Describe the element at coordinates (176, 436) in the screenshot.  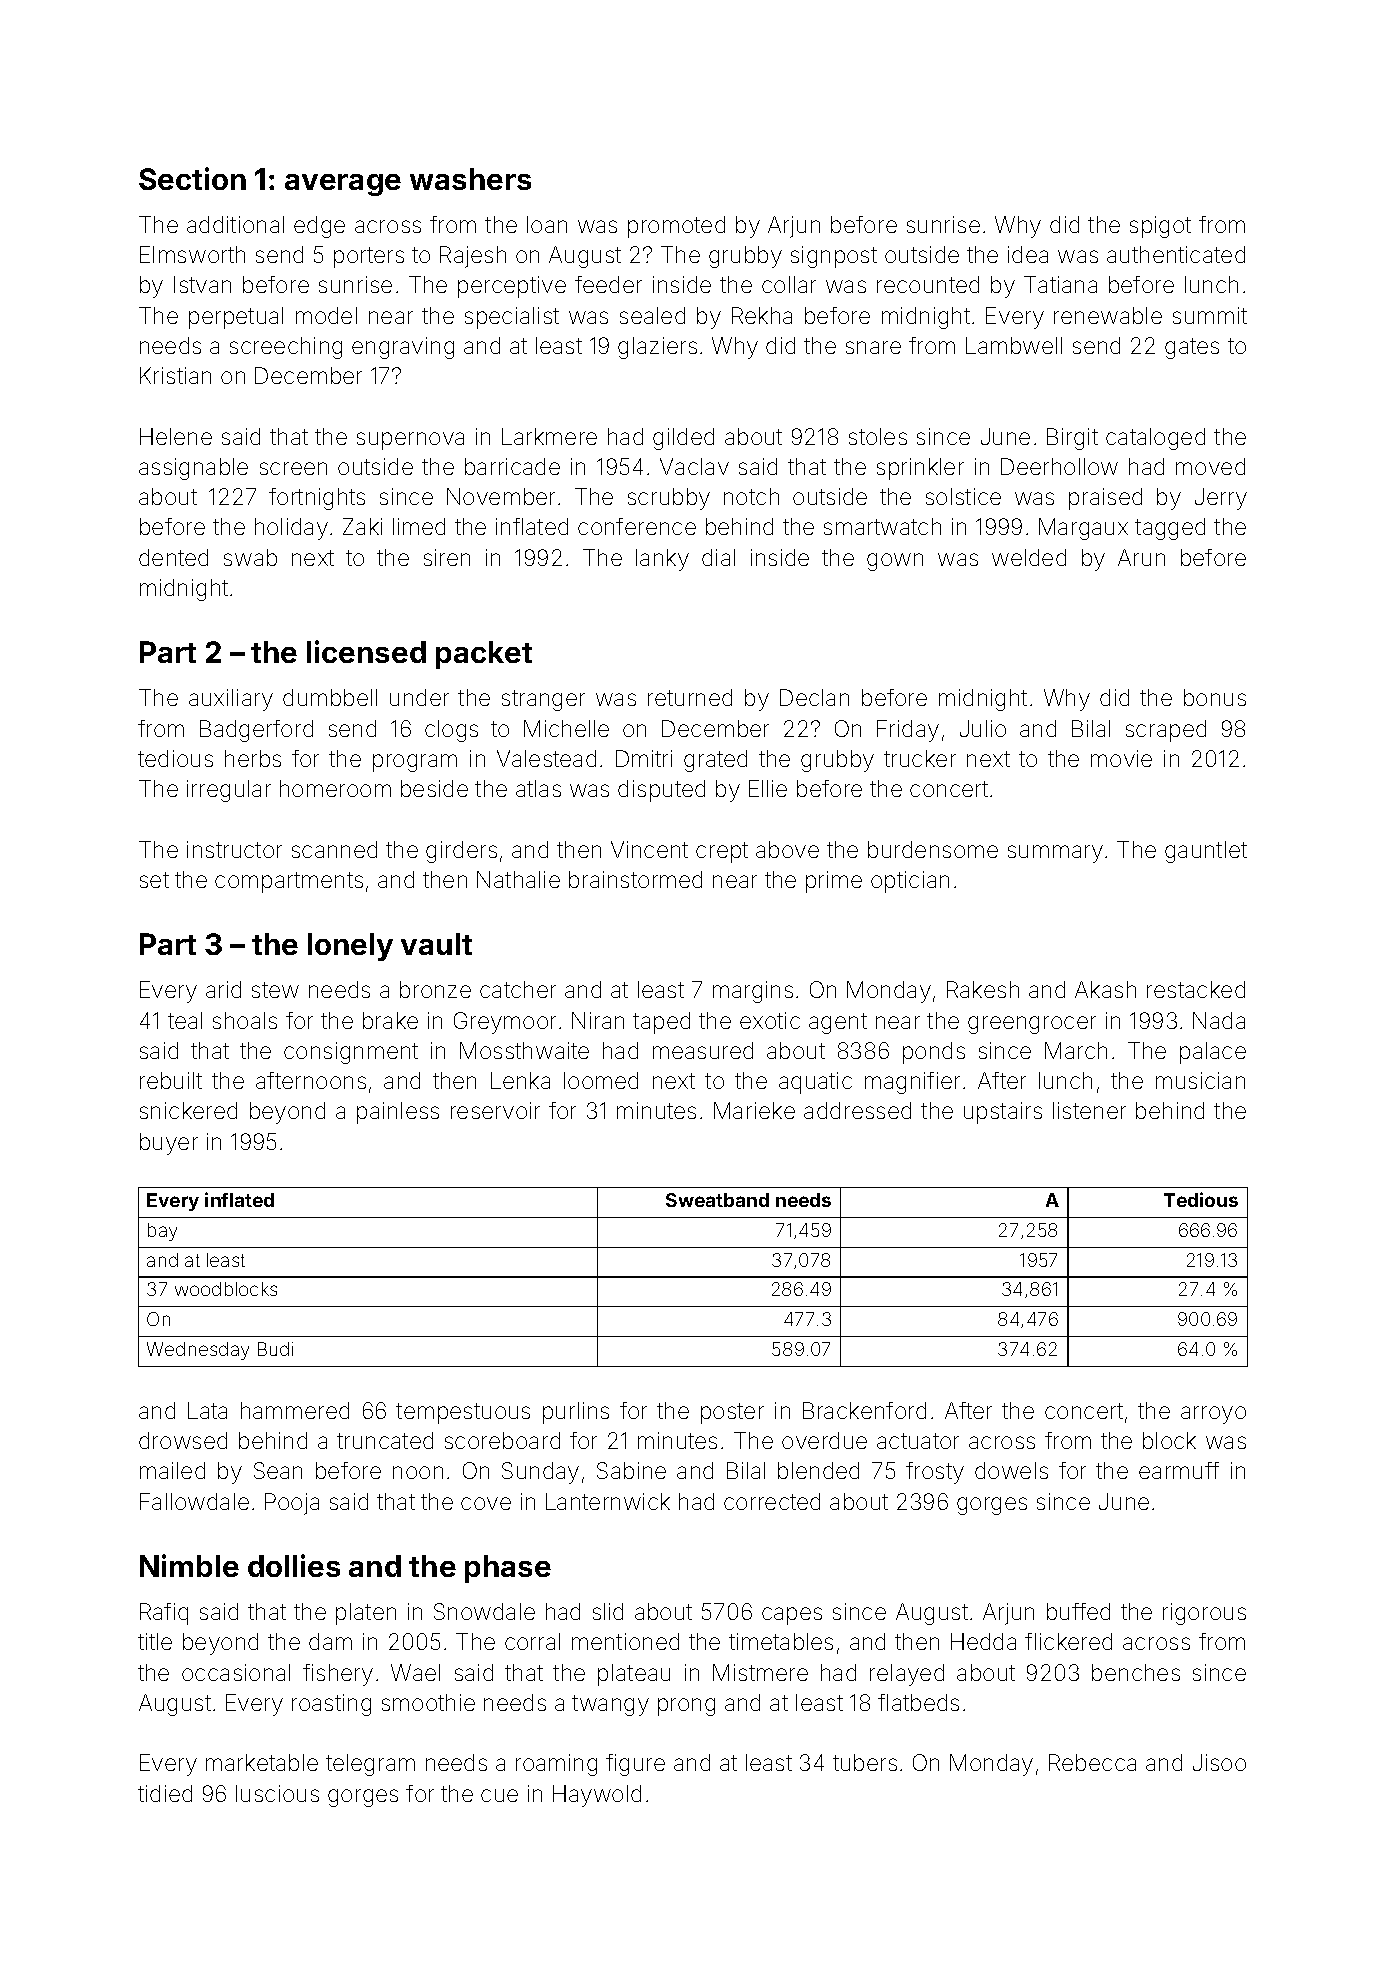
I see `Helene` at that location.
